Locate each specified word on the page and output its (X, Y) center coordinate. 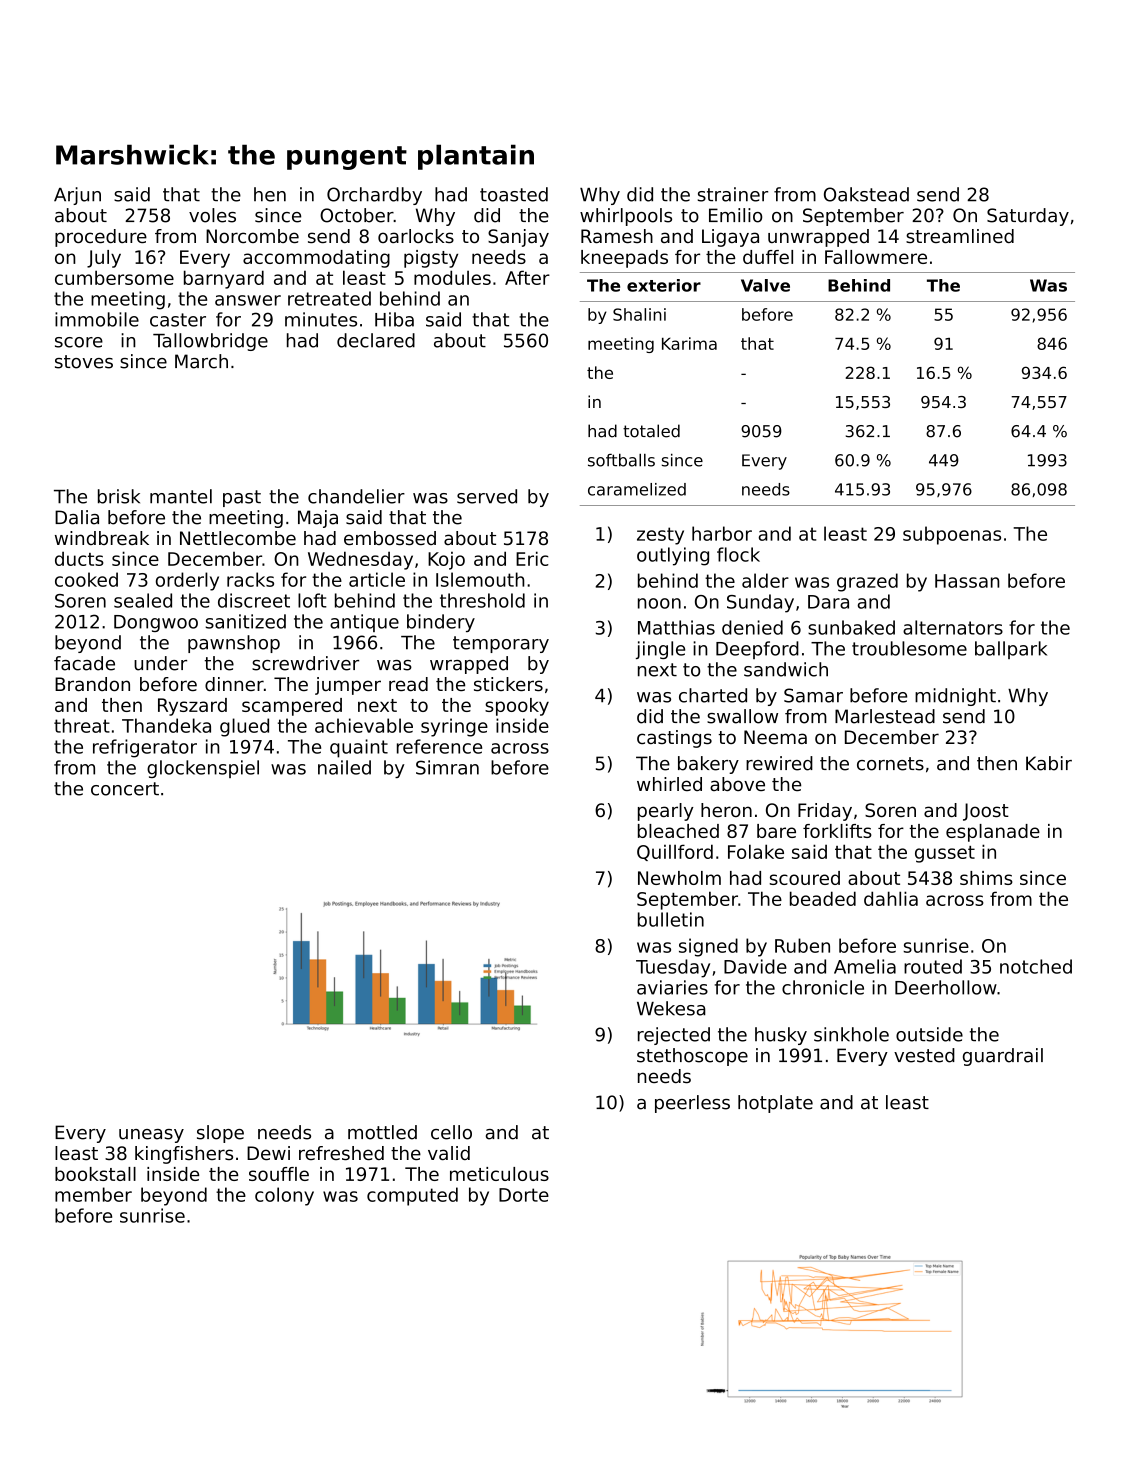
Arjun (77, 196)
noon (659, 603)
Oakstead (866, 194)
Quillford (675, 852)
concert (125, 789)
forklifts (837, 831)
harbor (722, 533)
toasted (514, 194)
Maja (318, 519)
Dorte (524, 1195)
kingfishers (184, 1155)
